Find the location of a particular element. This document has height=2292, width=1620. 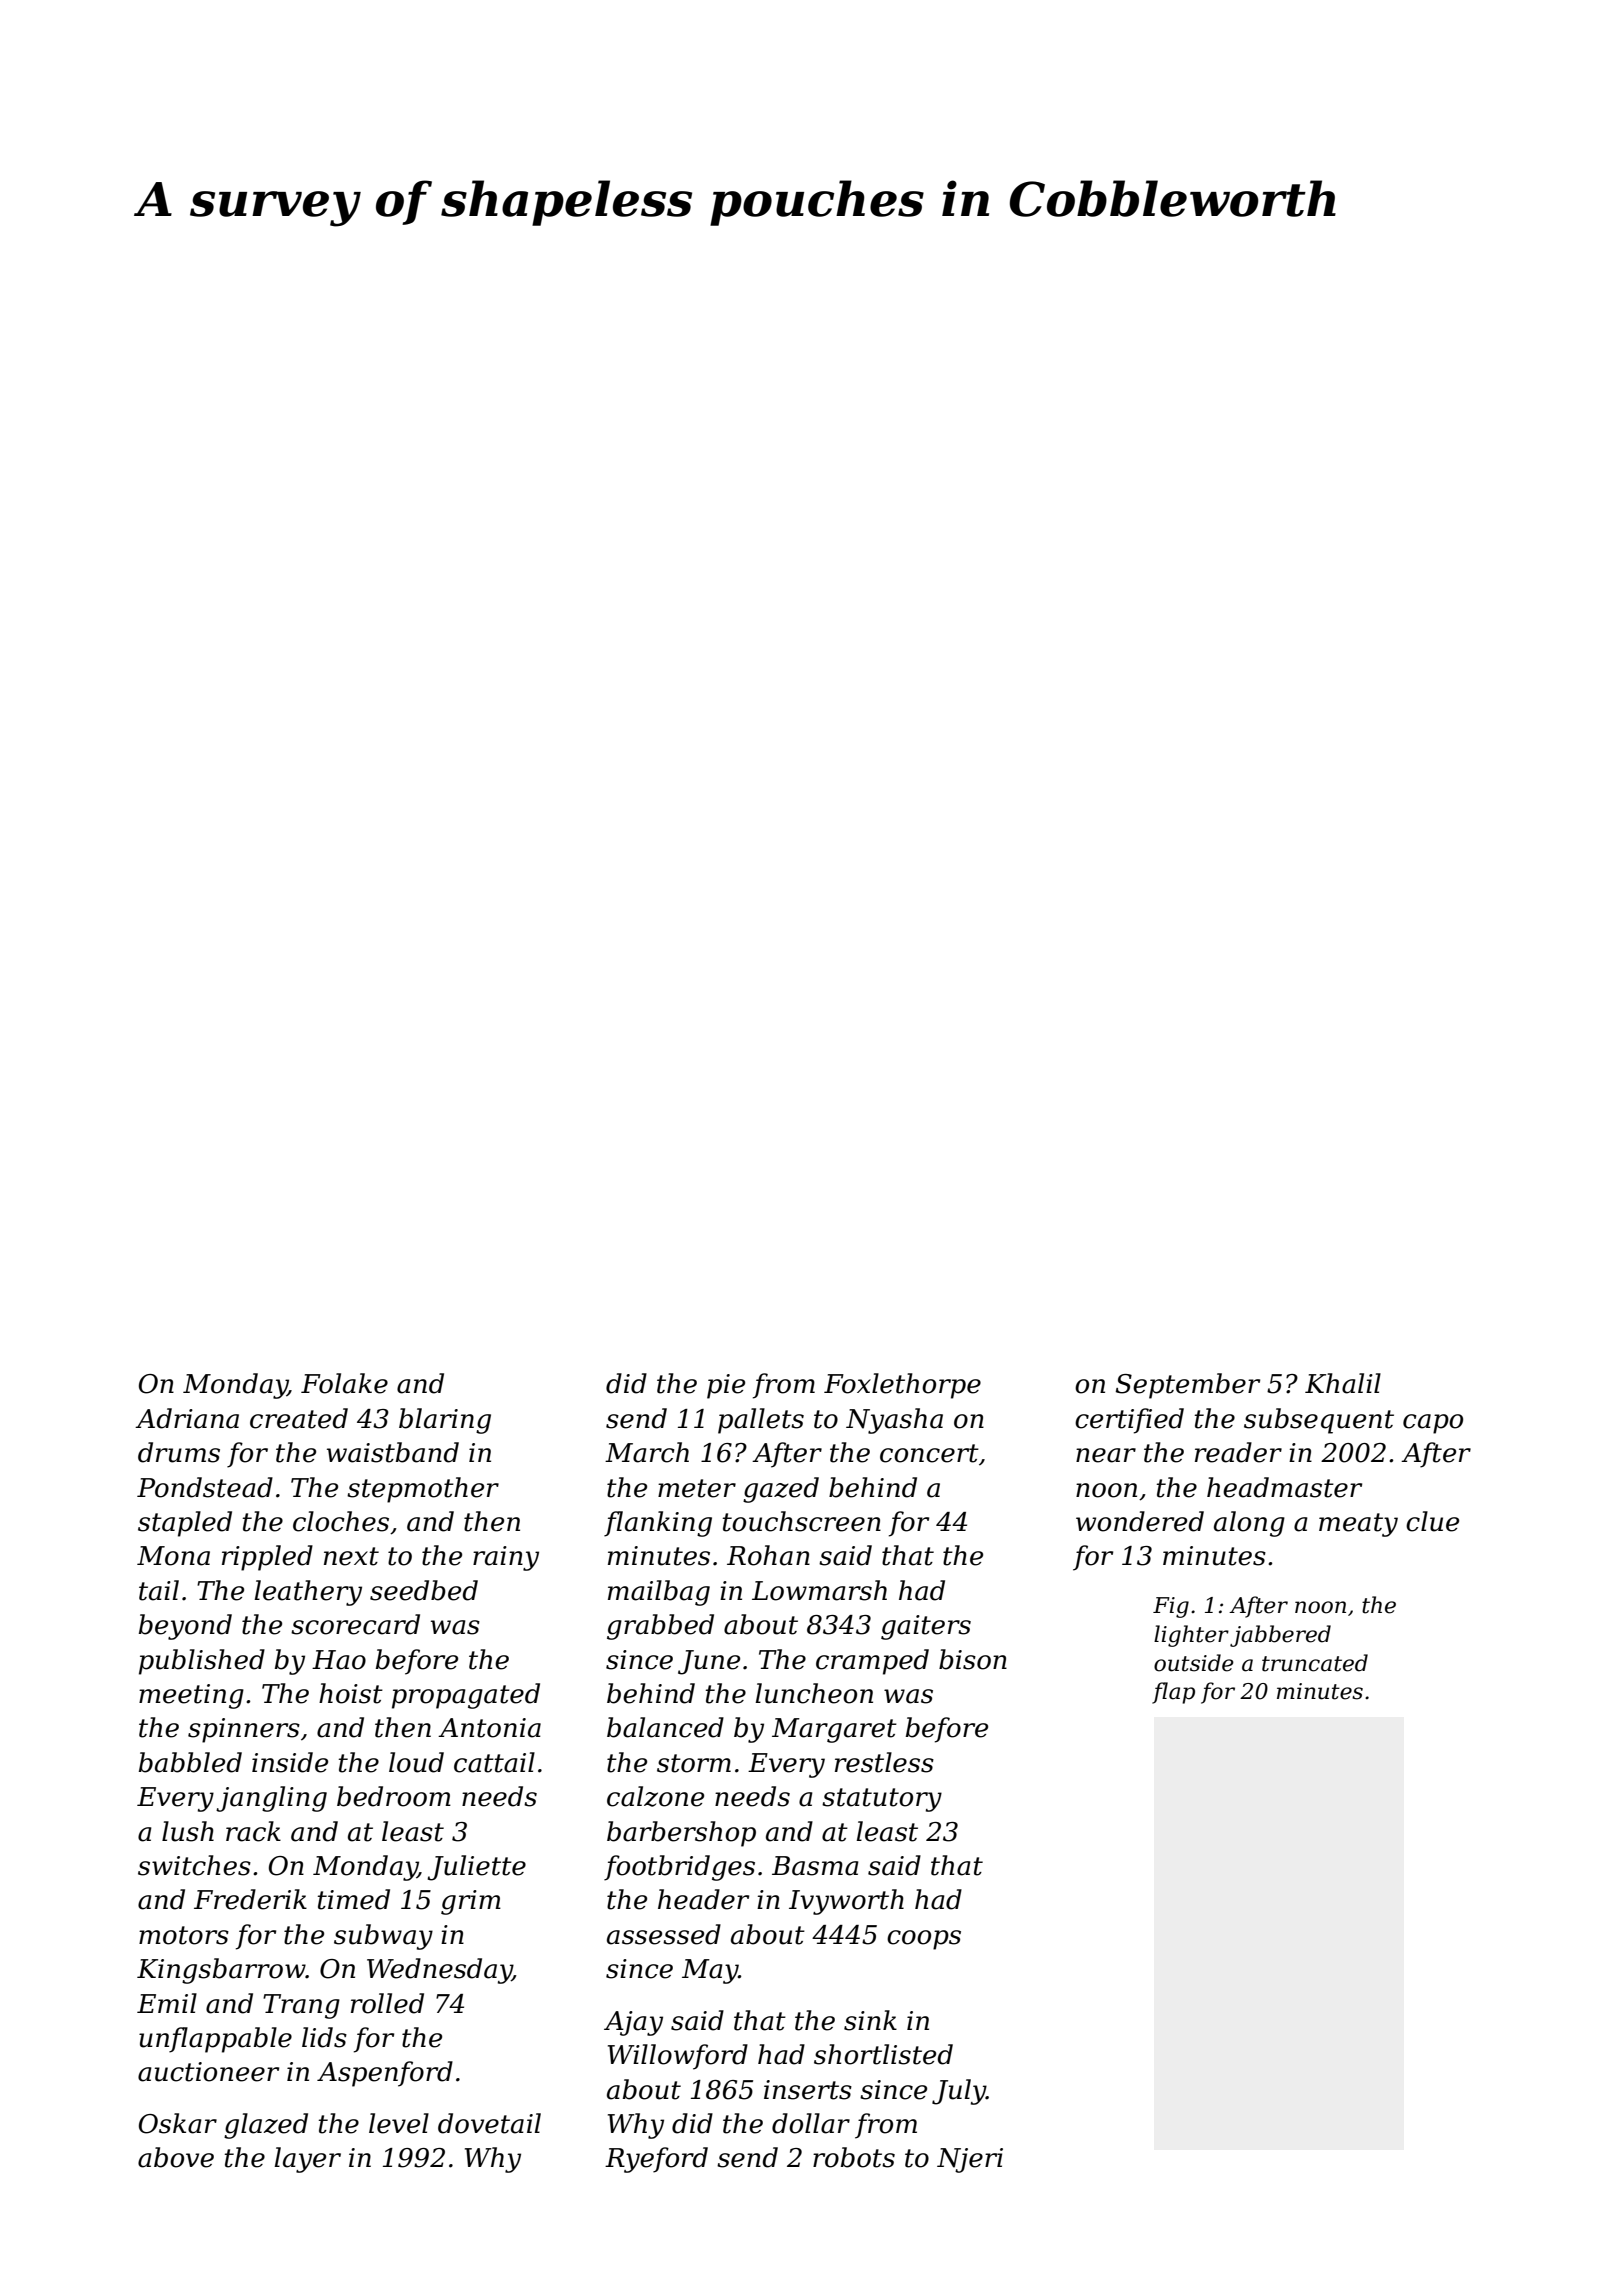

pie is located at coordinates (726, 1386).
